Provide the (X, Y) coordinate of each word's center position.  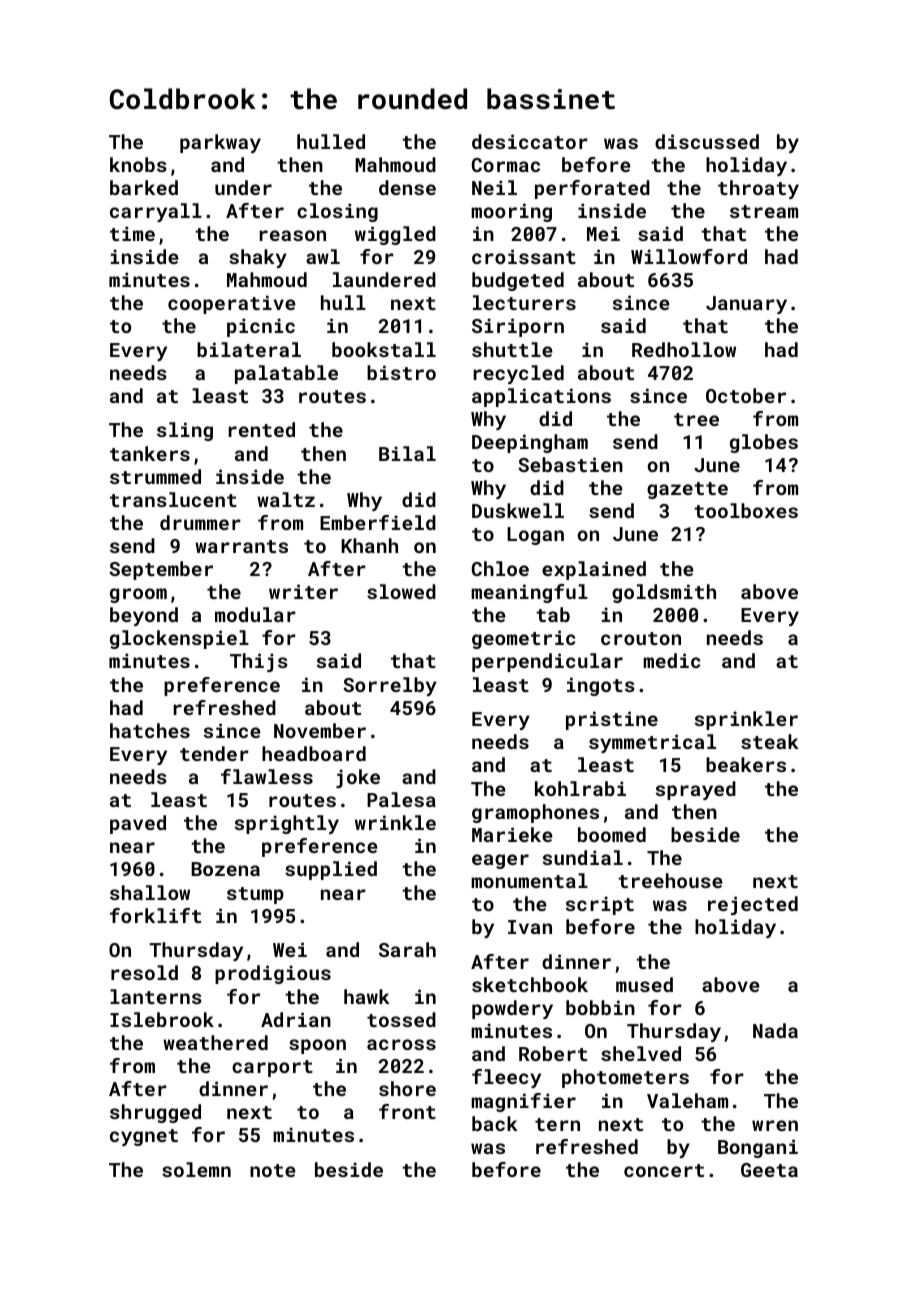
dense (407, 187)
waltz (286, 499)
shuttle (512, 349)
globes (764, 443)
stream (764, 211)
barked (144, 187)
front (407, 1111)
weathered (215, 1042)
